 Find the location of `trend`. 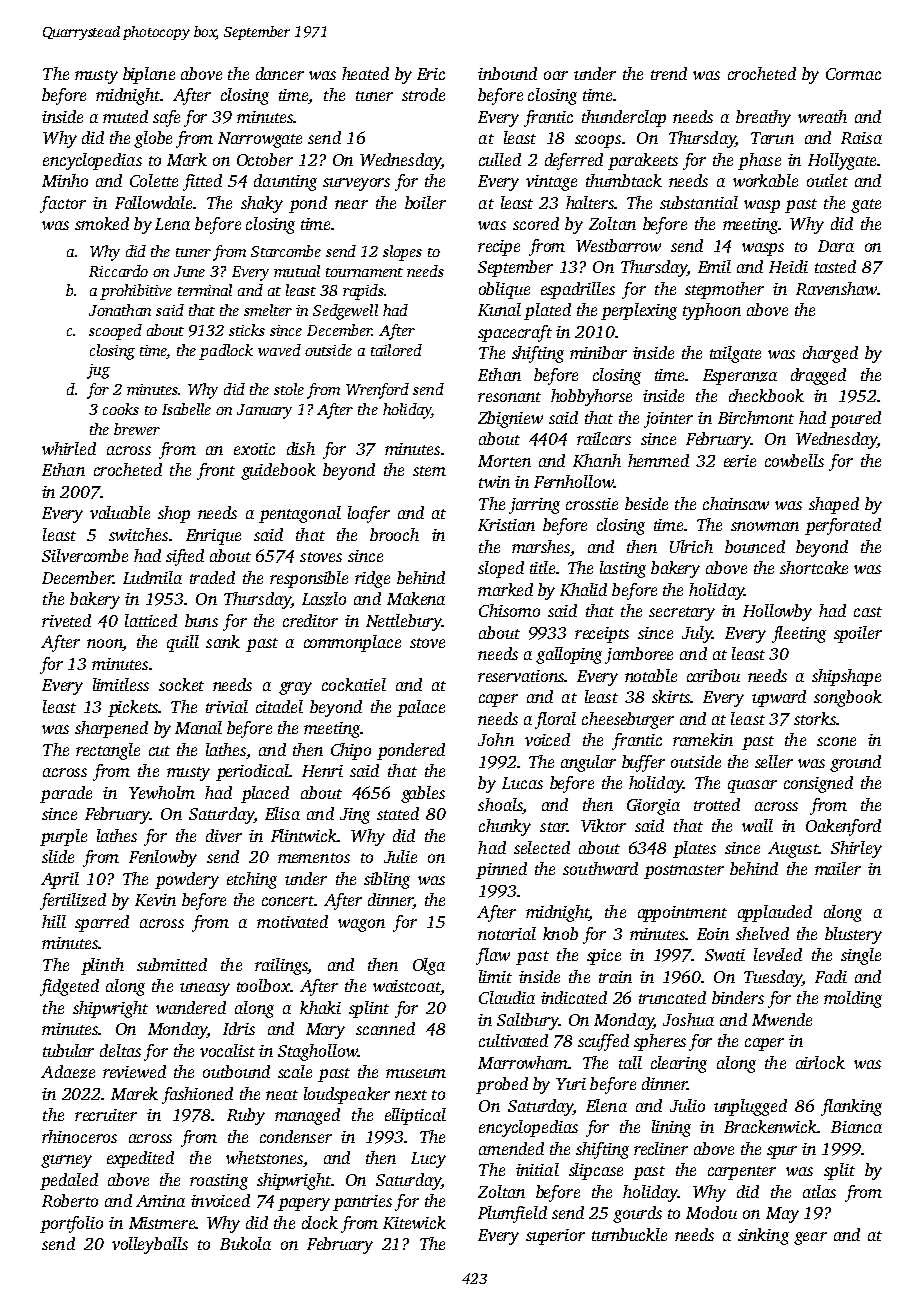

trend is located at coordinates (669, 73).
